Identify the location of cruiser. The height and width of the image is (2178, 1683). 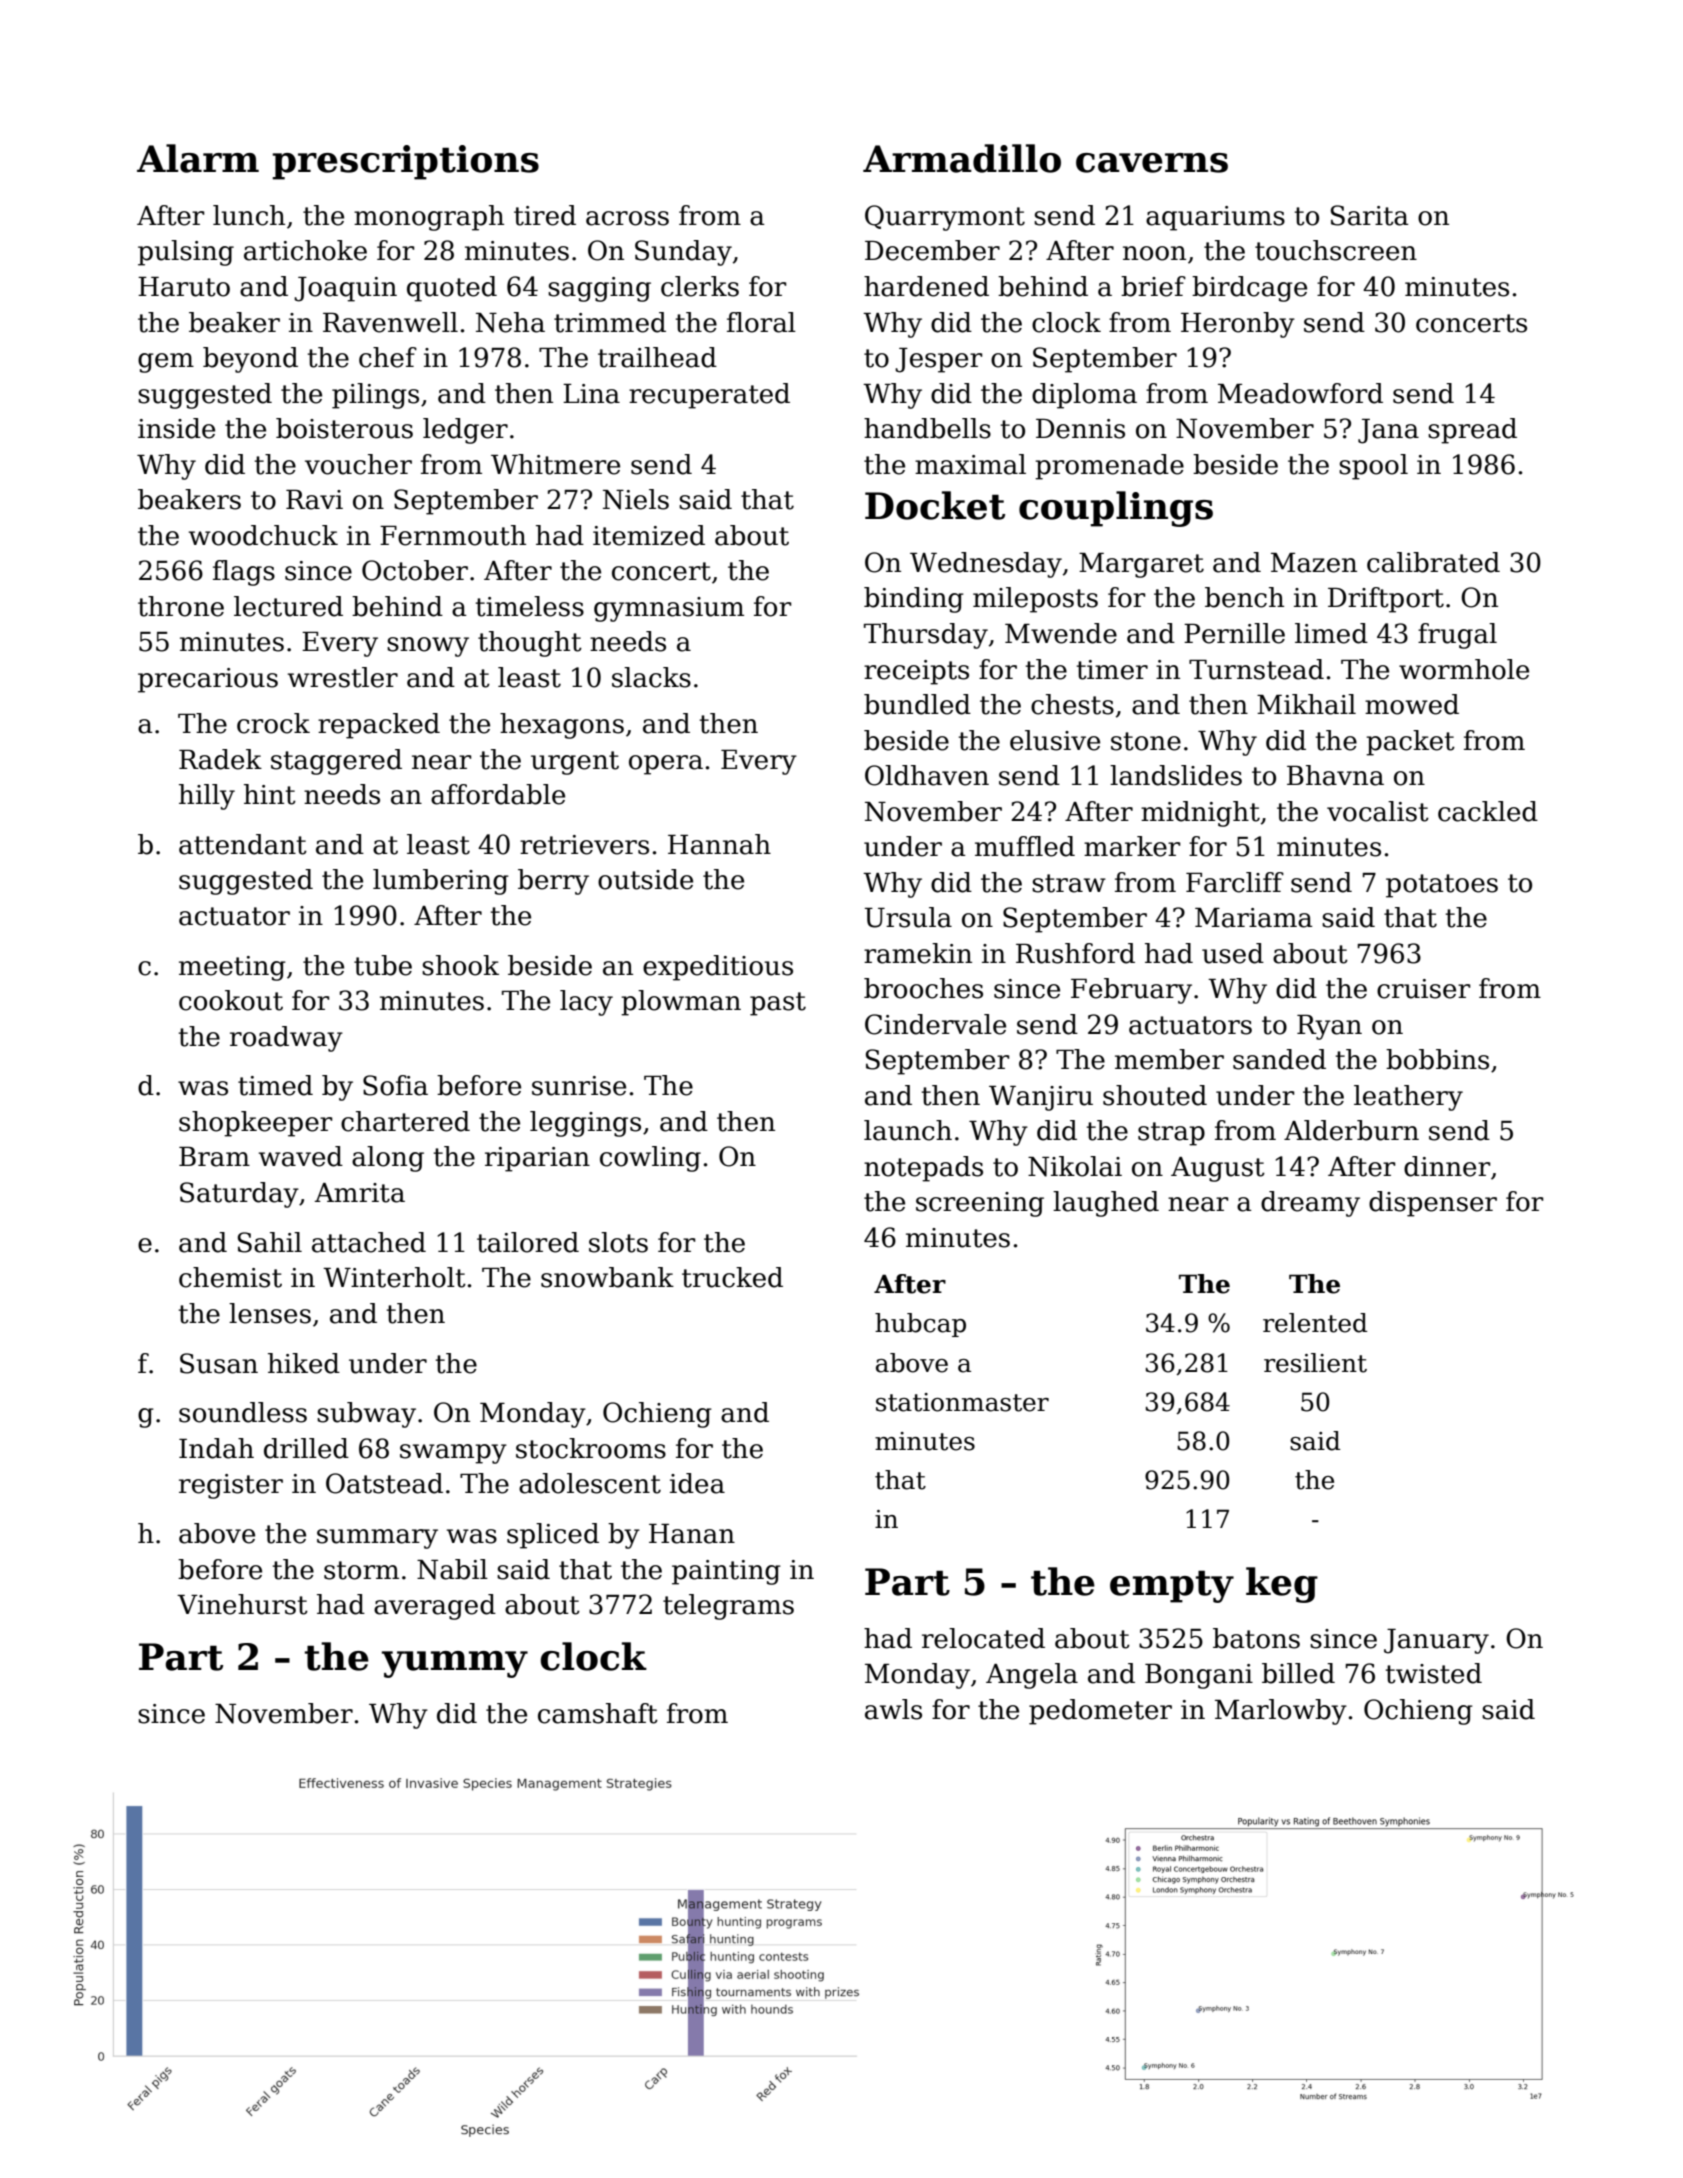
(1424, 989).
